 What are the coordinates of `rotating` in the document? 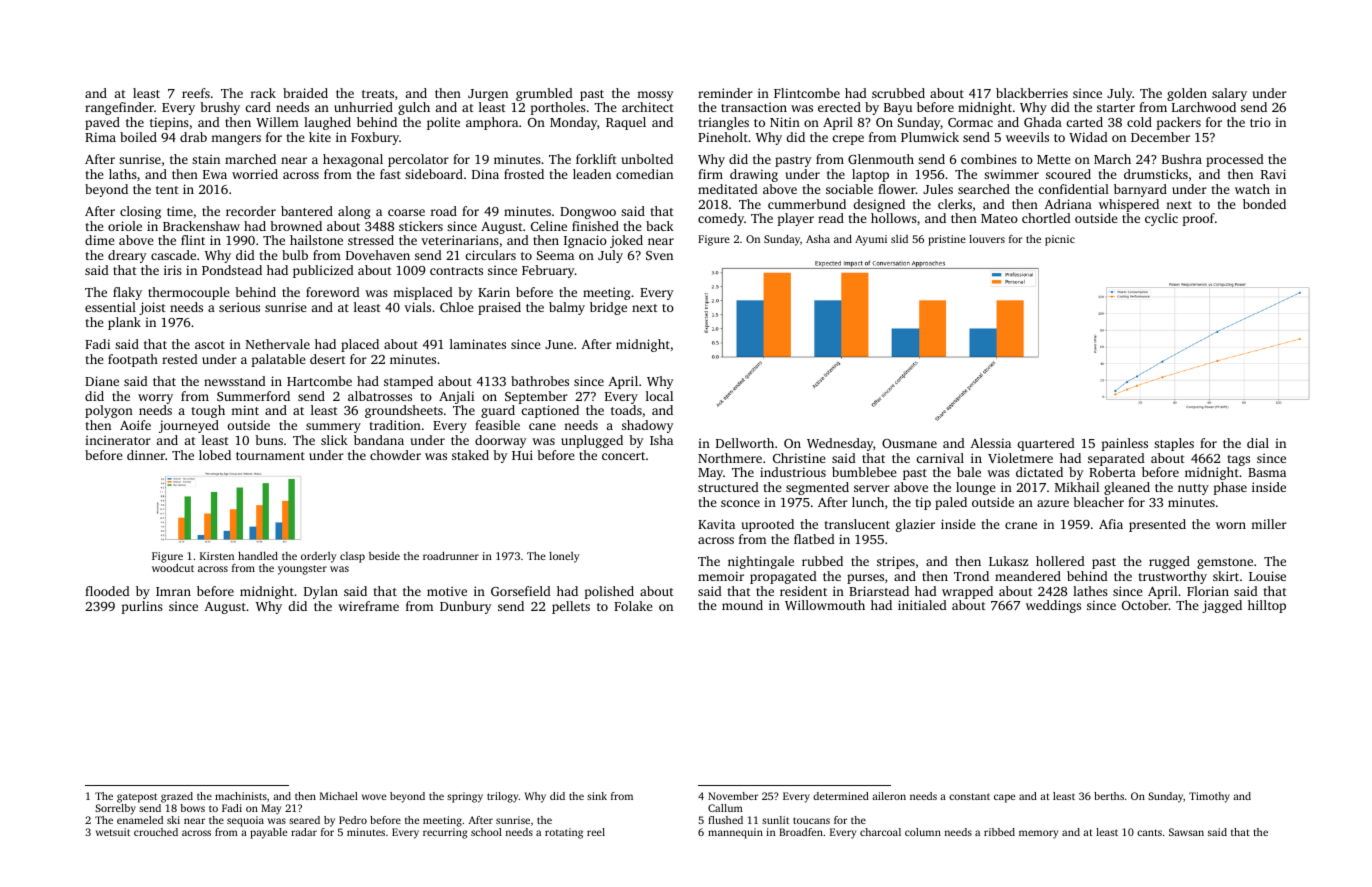 It's located at (564, 833).
